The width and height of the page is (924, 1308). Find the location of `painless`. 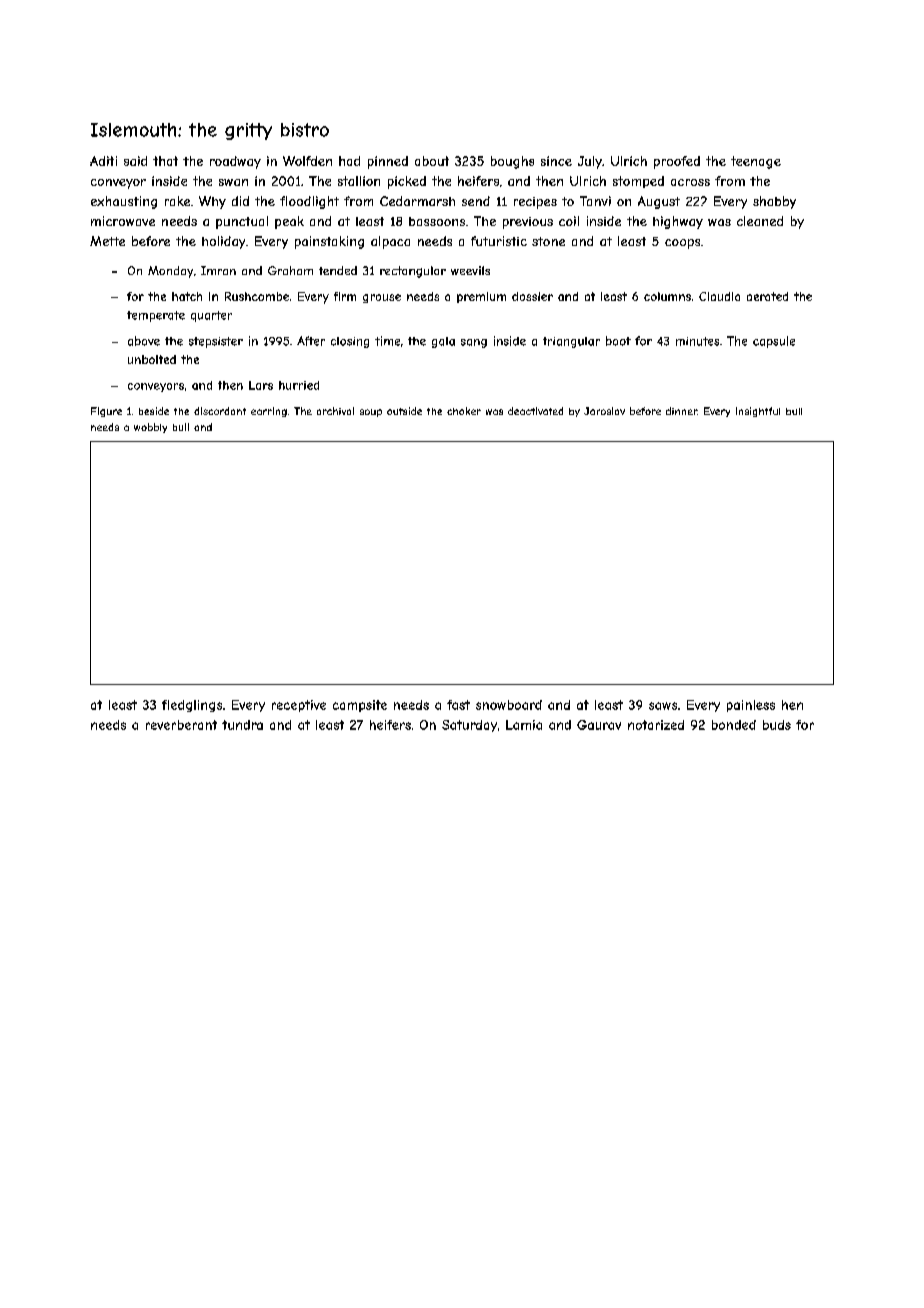

painless is located at coordinates (751, 706).
